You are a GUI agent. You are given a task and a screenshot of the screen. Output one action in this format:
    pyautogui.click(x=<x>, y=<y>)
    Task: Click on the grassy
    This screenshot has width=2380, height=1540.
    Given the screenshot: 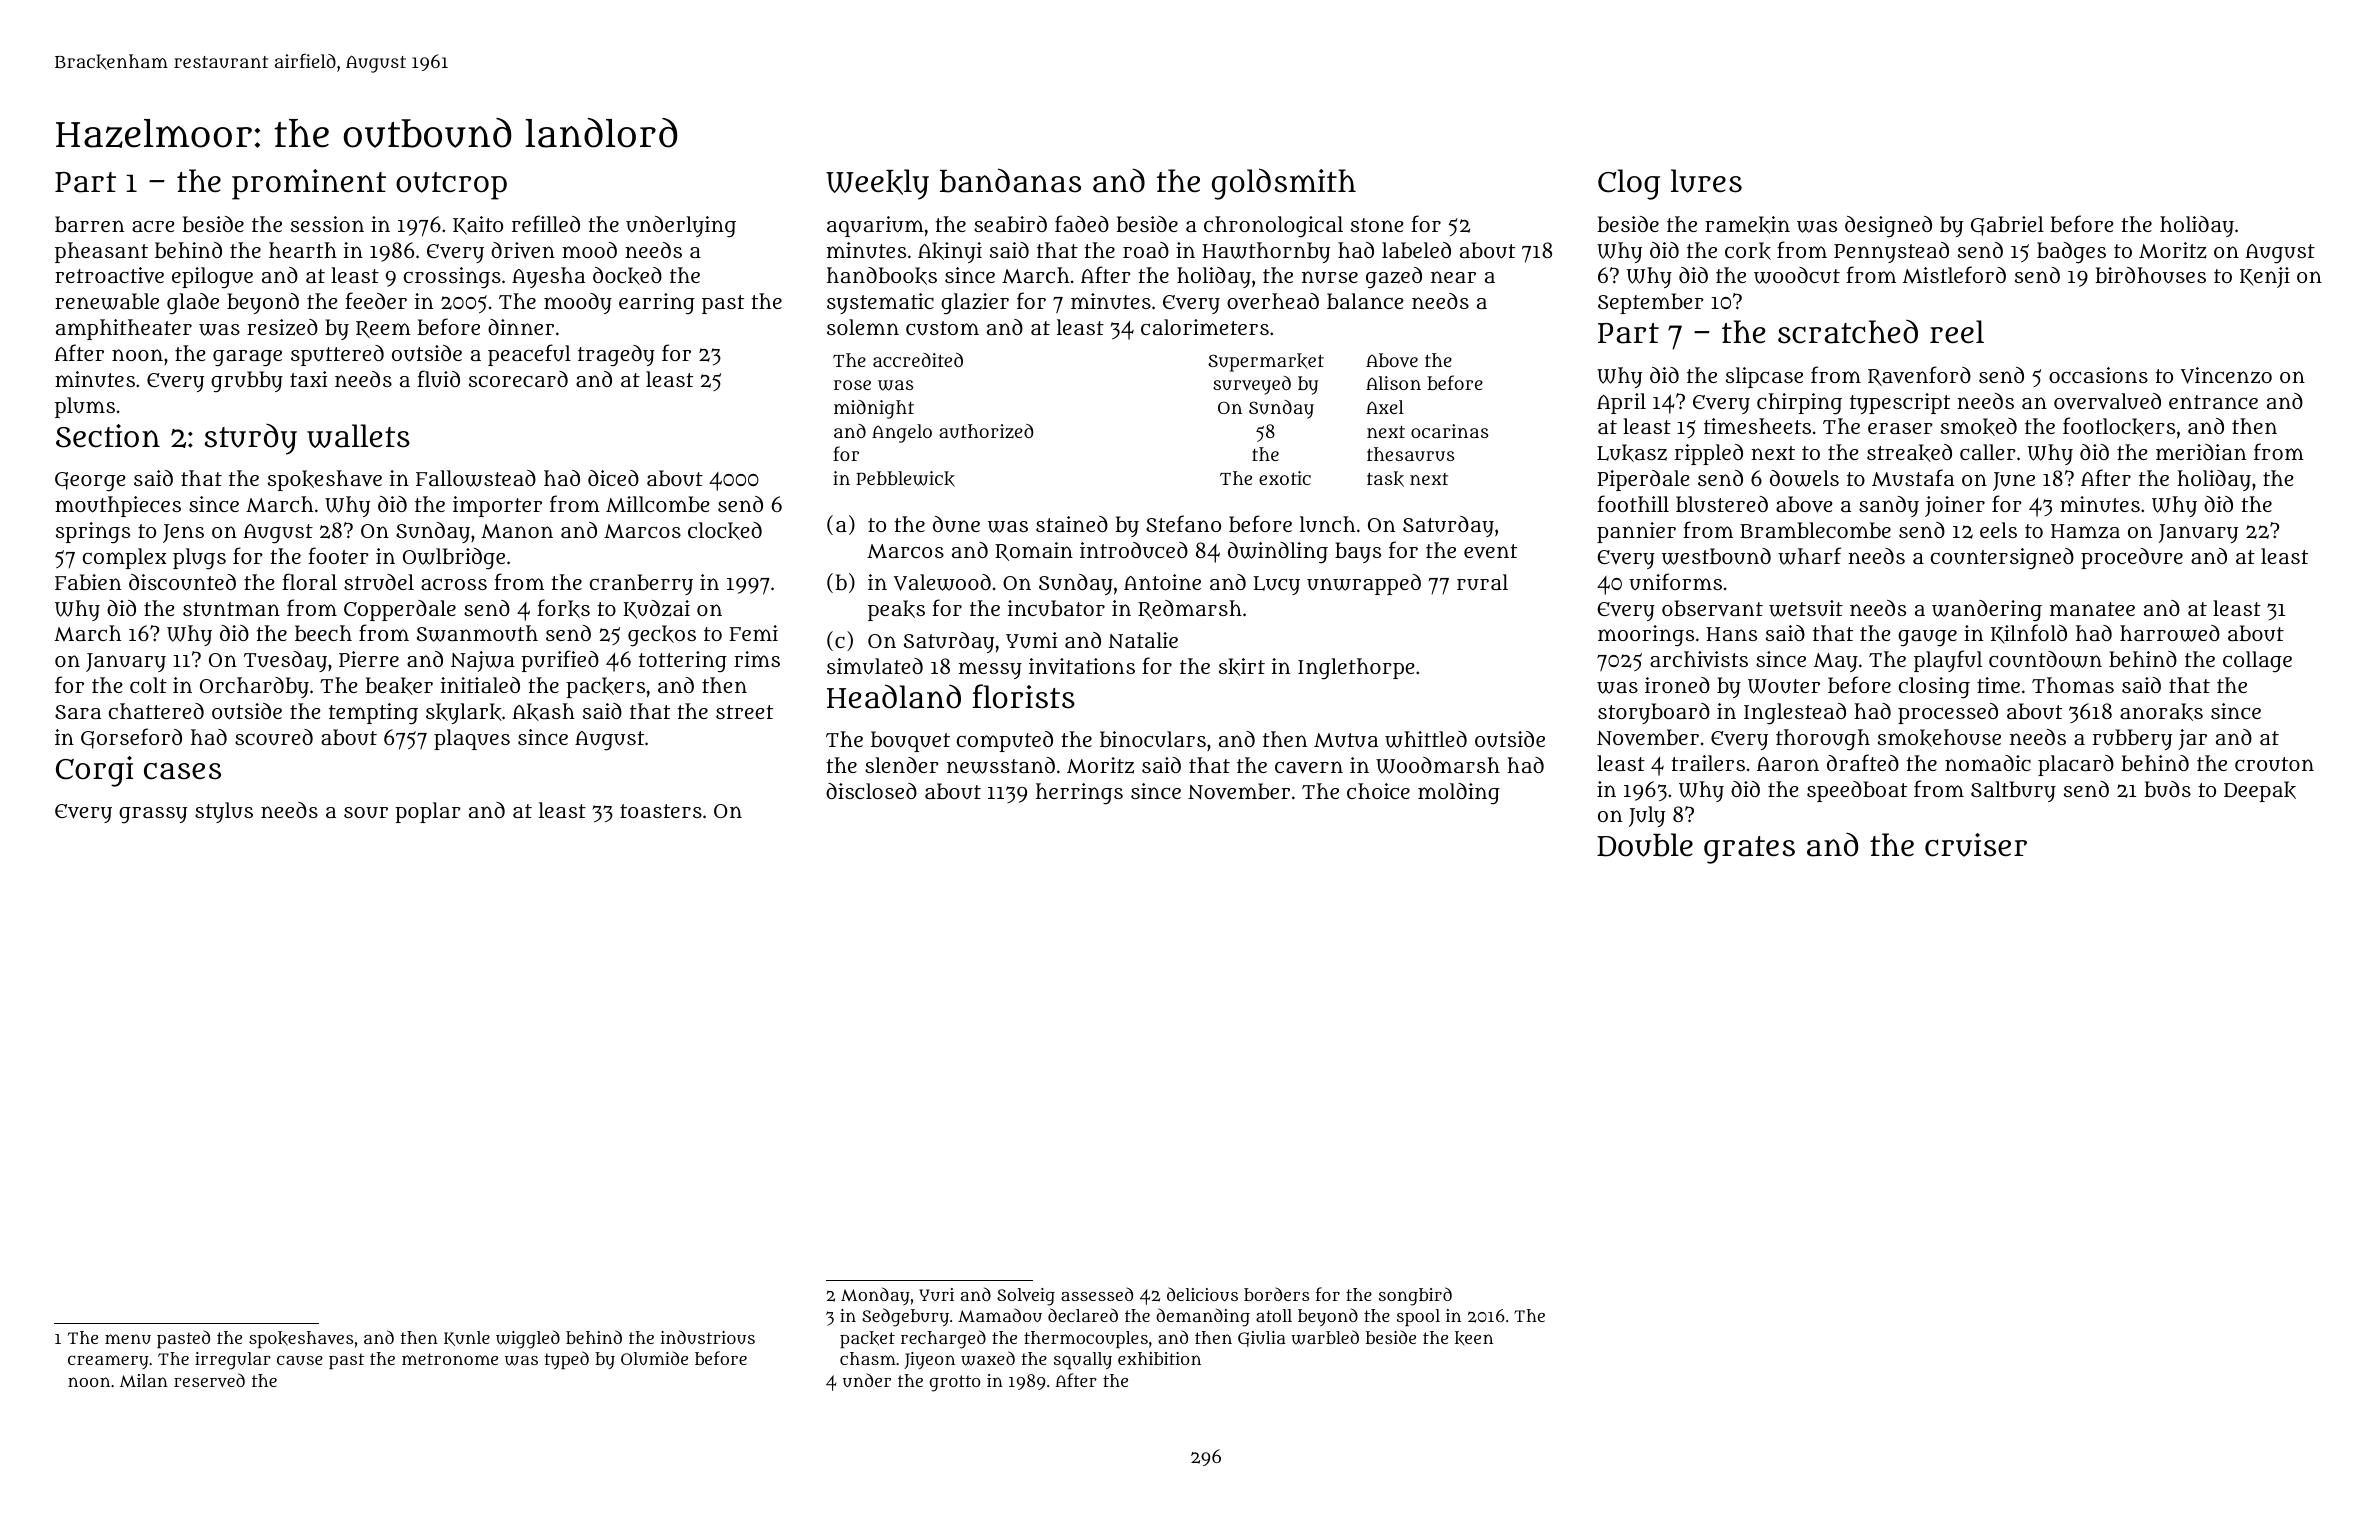 What is the action you would take?
    pyautogui.click(x=153, y=815)
